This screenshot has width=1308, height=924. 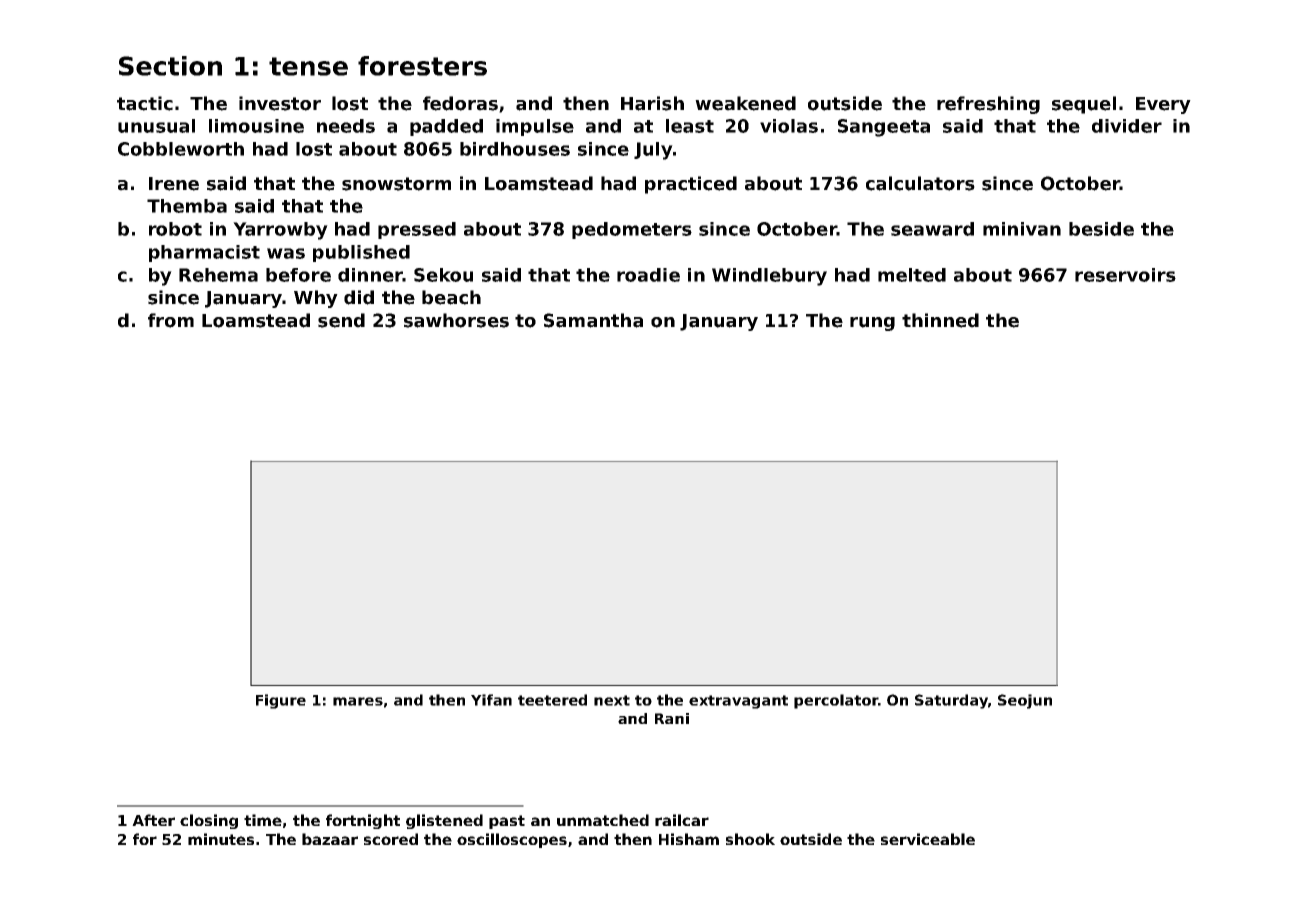 I want to click on fedoras, so click(x=460, y=103).
